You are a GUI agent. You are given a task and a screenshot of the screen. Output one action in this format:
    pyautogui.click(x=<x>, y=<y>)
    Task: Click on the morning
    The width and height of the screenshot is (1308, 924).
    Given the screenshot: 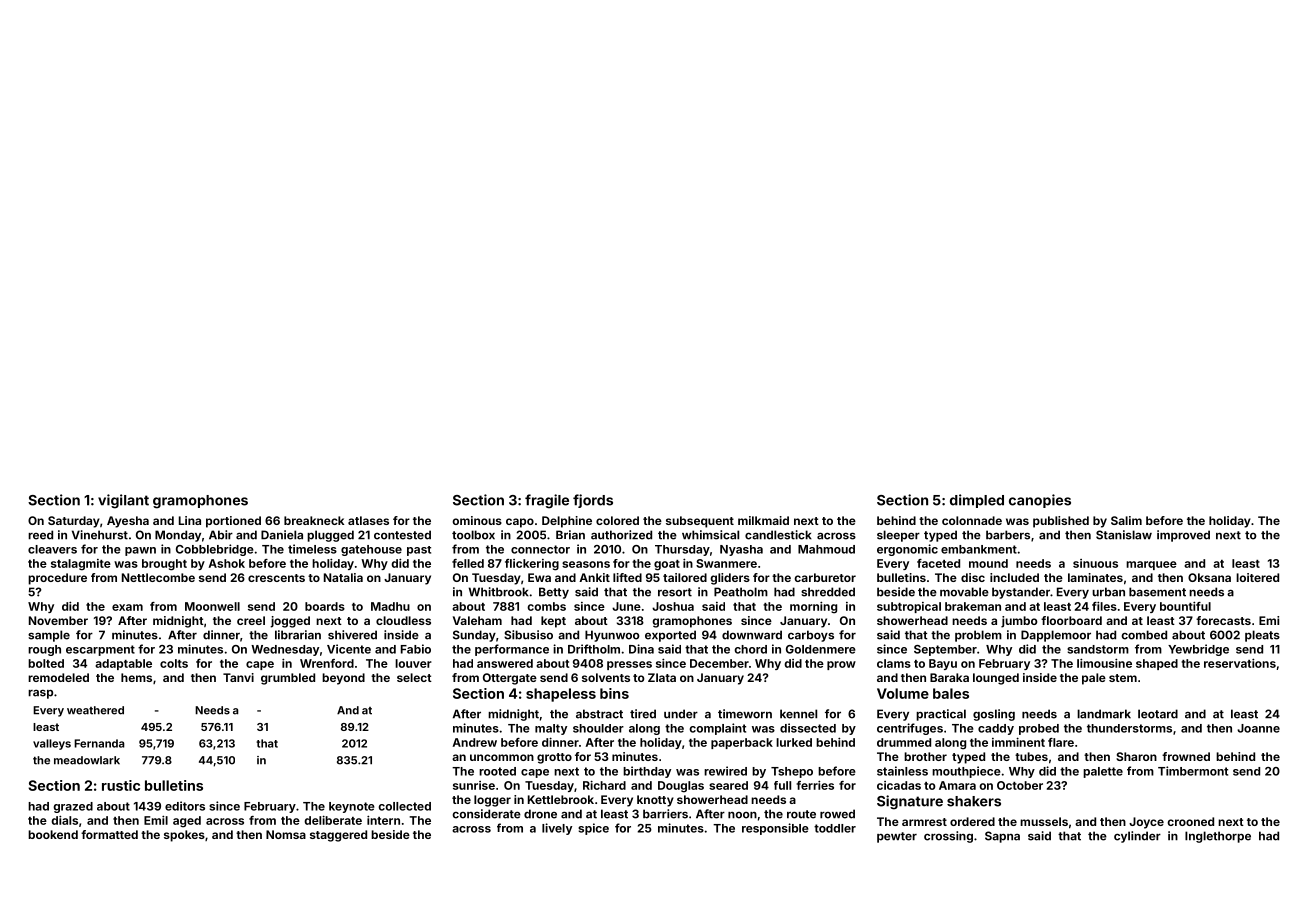 What is the action you would take?
    pyautogui.click(x=813, y=607)
